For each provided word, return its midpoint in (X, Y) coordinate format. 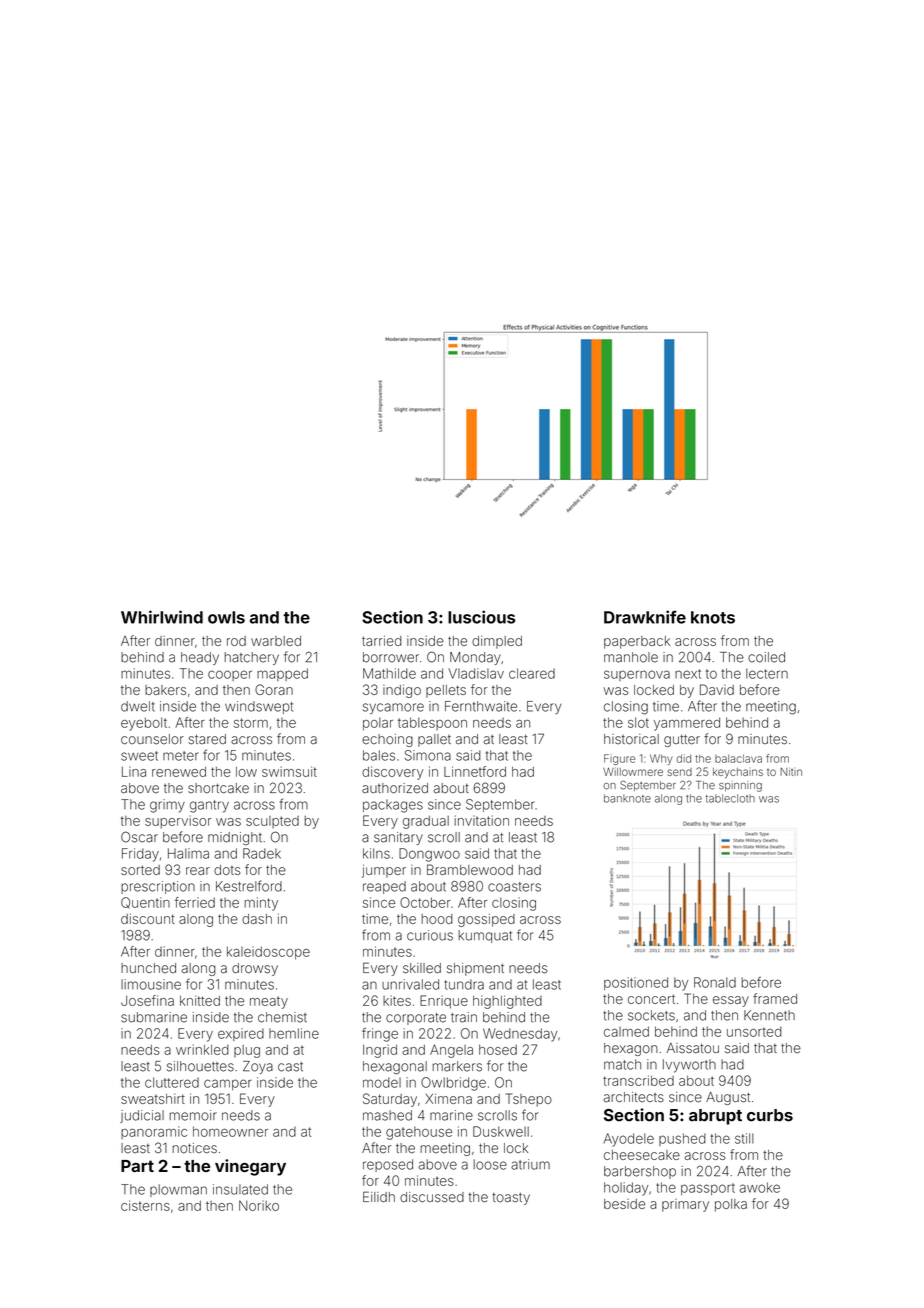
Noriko (259, 1205)
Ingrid (380, 1051)
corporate (416, 1019)
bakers (165, 690)
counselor (152, 739)
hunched (148, 968)
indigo (402, 691)
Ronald (715, 982)
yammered (687, 724)
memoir (193, 1115)
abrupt (715, 1117)
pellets (446, 691)
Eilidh (379, 1197)
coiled (766, 657)
